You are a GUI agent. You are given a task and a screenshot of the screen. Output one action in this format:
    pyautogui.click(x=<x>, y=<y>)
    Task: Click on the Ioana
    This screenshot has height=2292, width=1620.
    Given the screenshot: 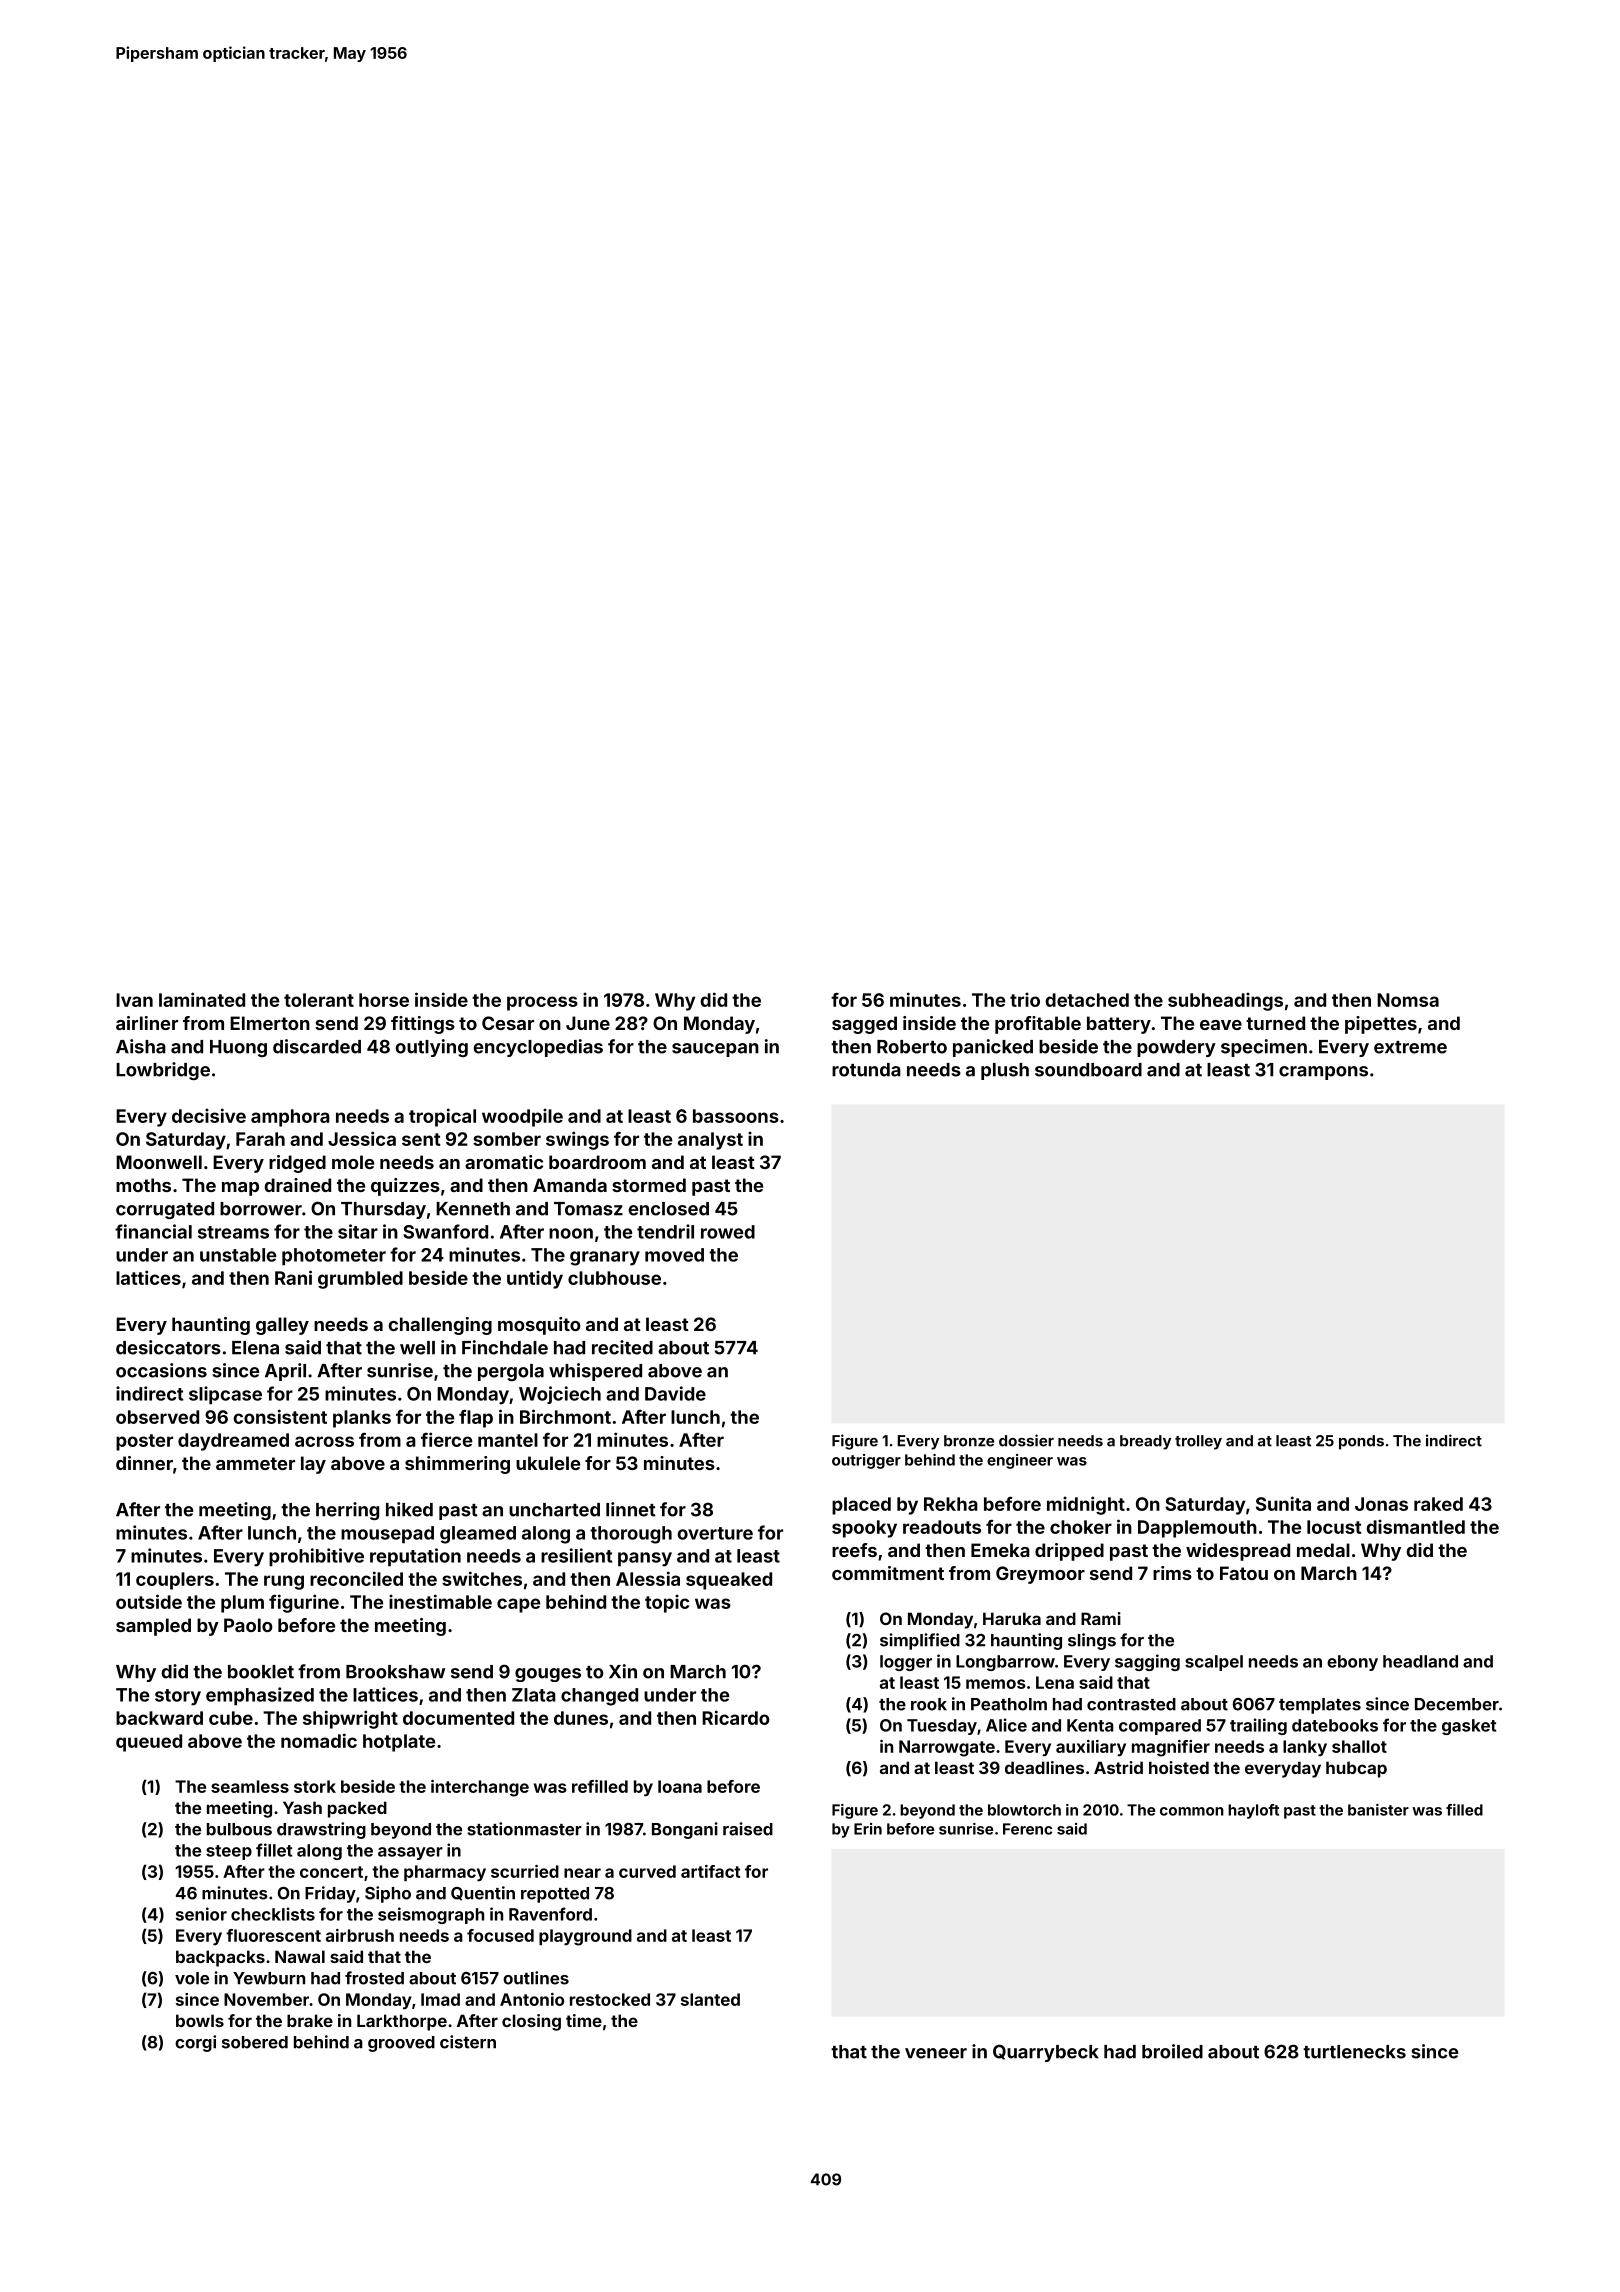 What is the action you would take?
    pyautogui.click(x=680, y=1786)
